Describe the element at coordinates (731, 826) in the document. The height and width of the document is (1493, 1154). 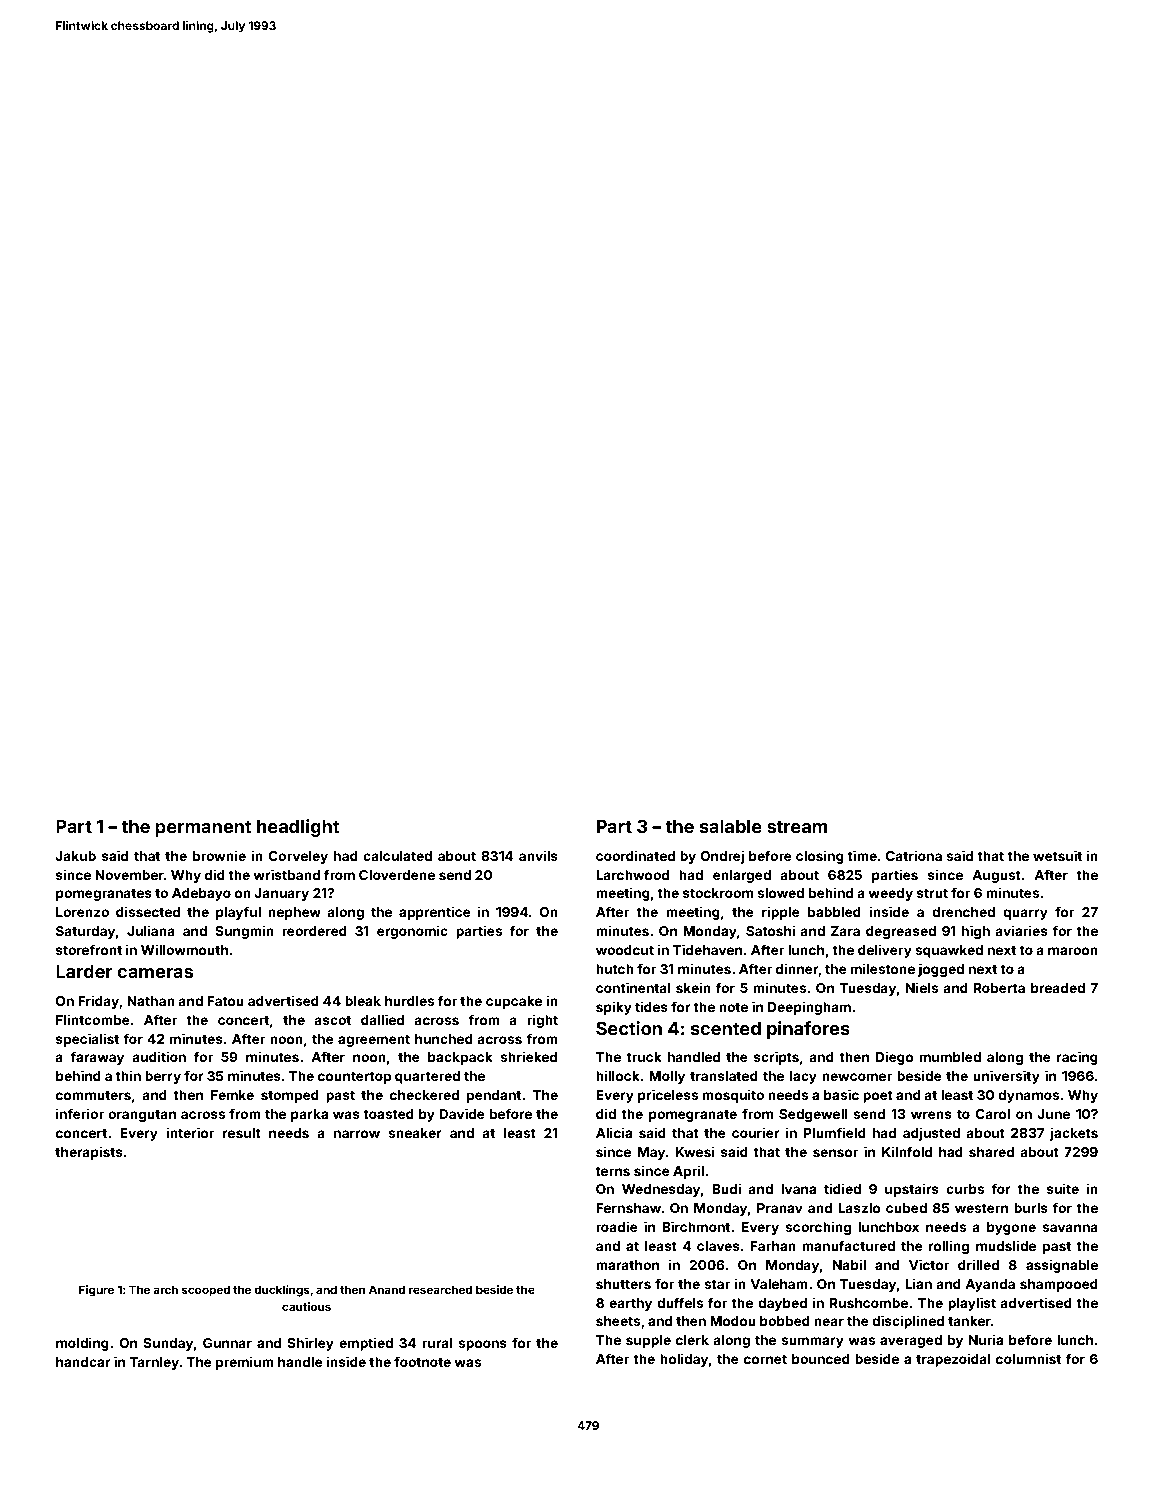
I see `salable` at that location.
